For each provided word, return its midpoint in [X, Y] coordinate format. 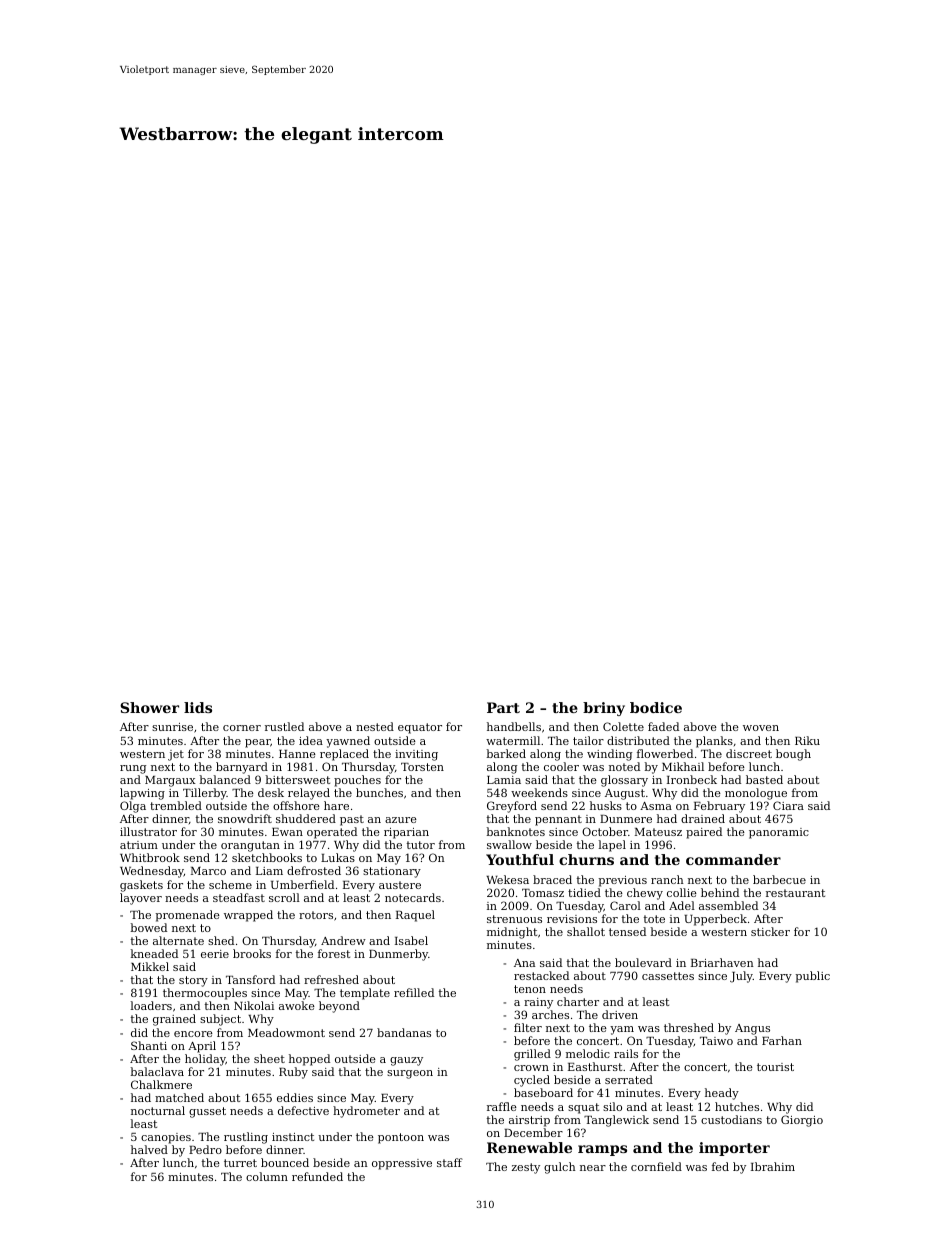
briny [604, 709]
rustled [284, 726]
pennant [558, 820]
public [813, 977]
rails [626, 1053]
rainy [538, 1003]
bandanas [404, 1032]
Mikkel [150, 966]
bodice [656, 707]
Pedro [205, 1149]
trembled [176, 805]
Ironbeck [692, 779]
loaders [151, 1005]
